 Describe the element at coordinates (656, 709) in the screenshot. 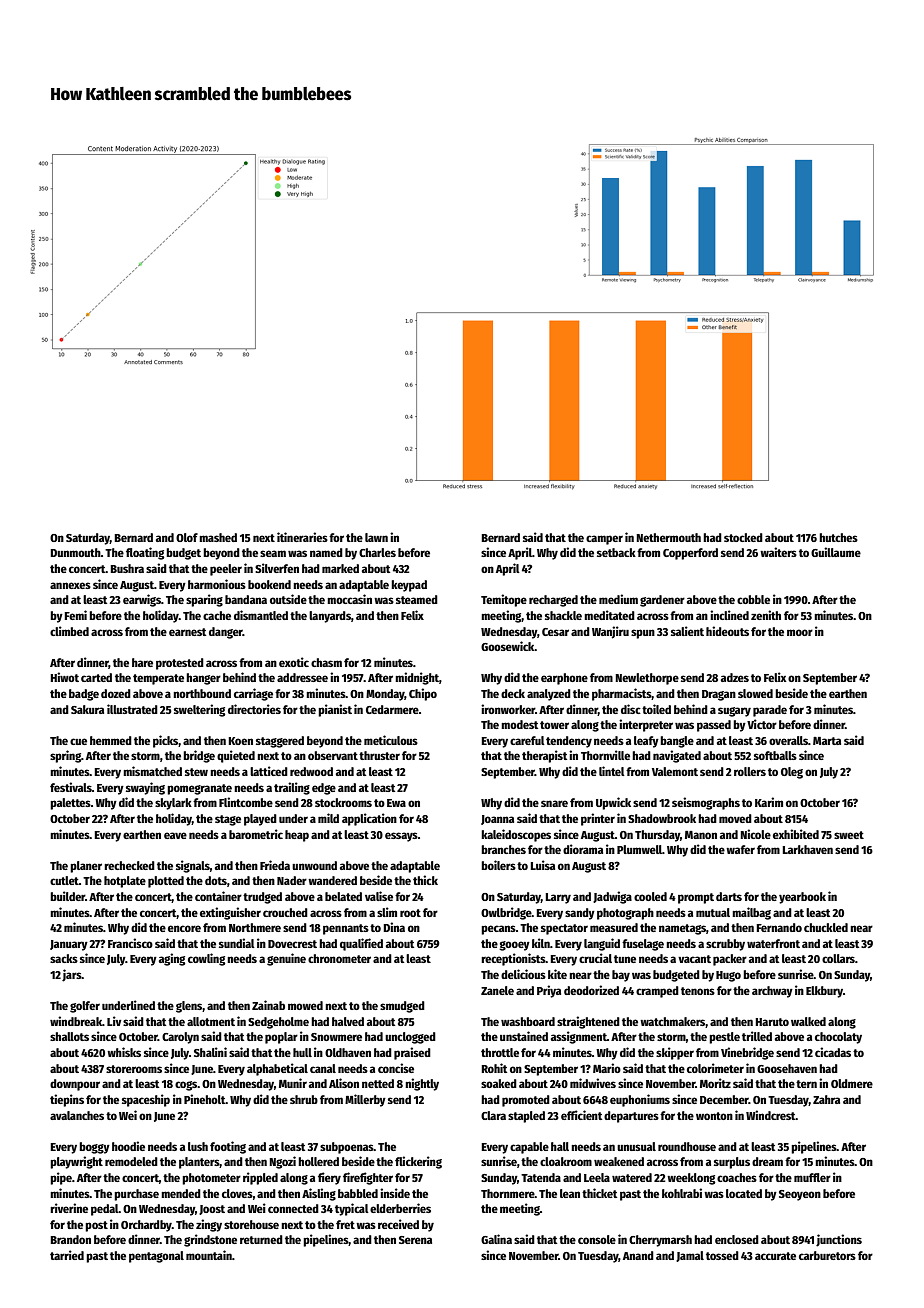

I see `toiled` at that location.
